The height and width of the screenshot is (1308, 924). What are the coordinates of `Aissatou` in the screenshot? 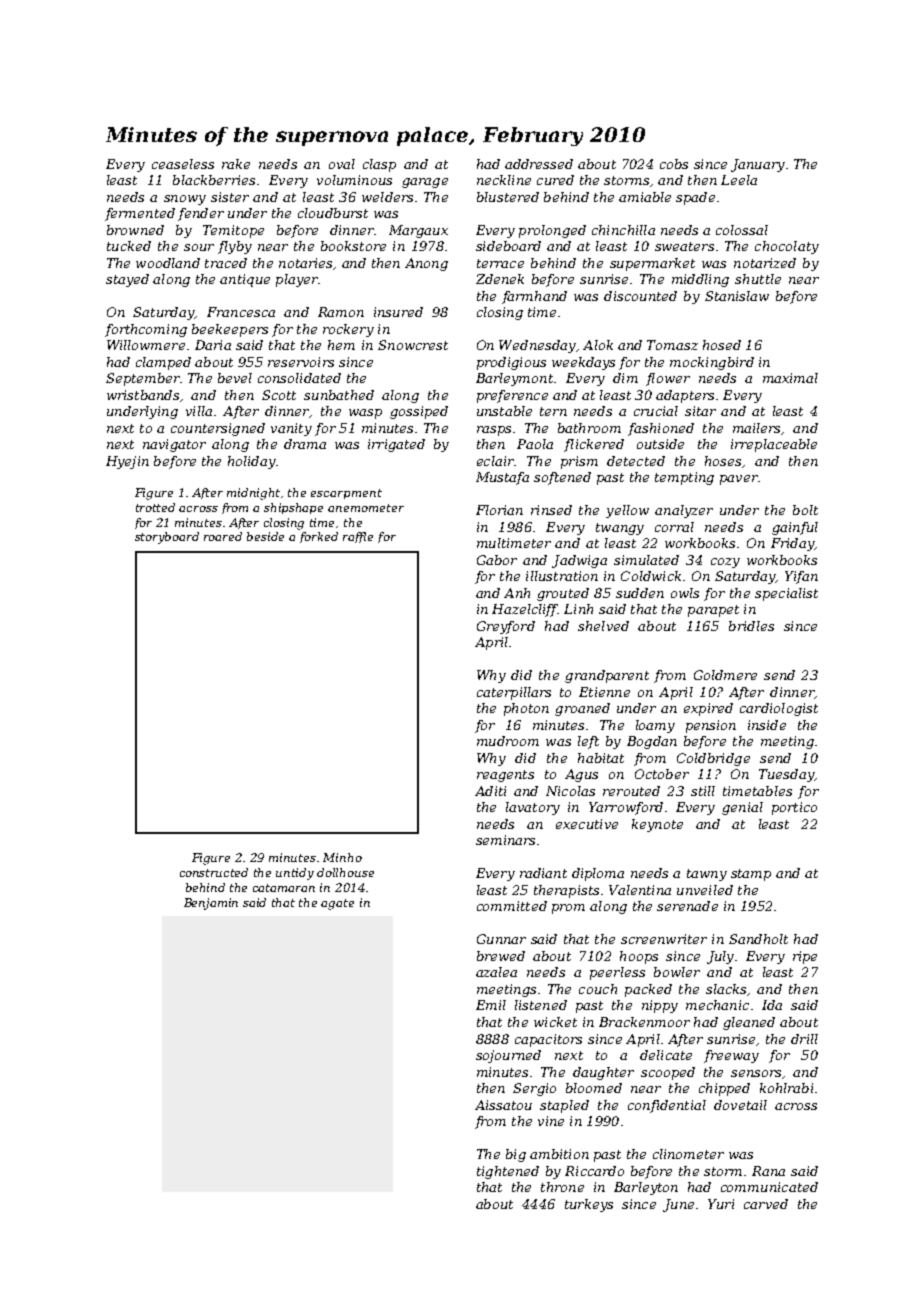 It's located at (503, 1105).
